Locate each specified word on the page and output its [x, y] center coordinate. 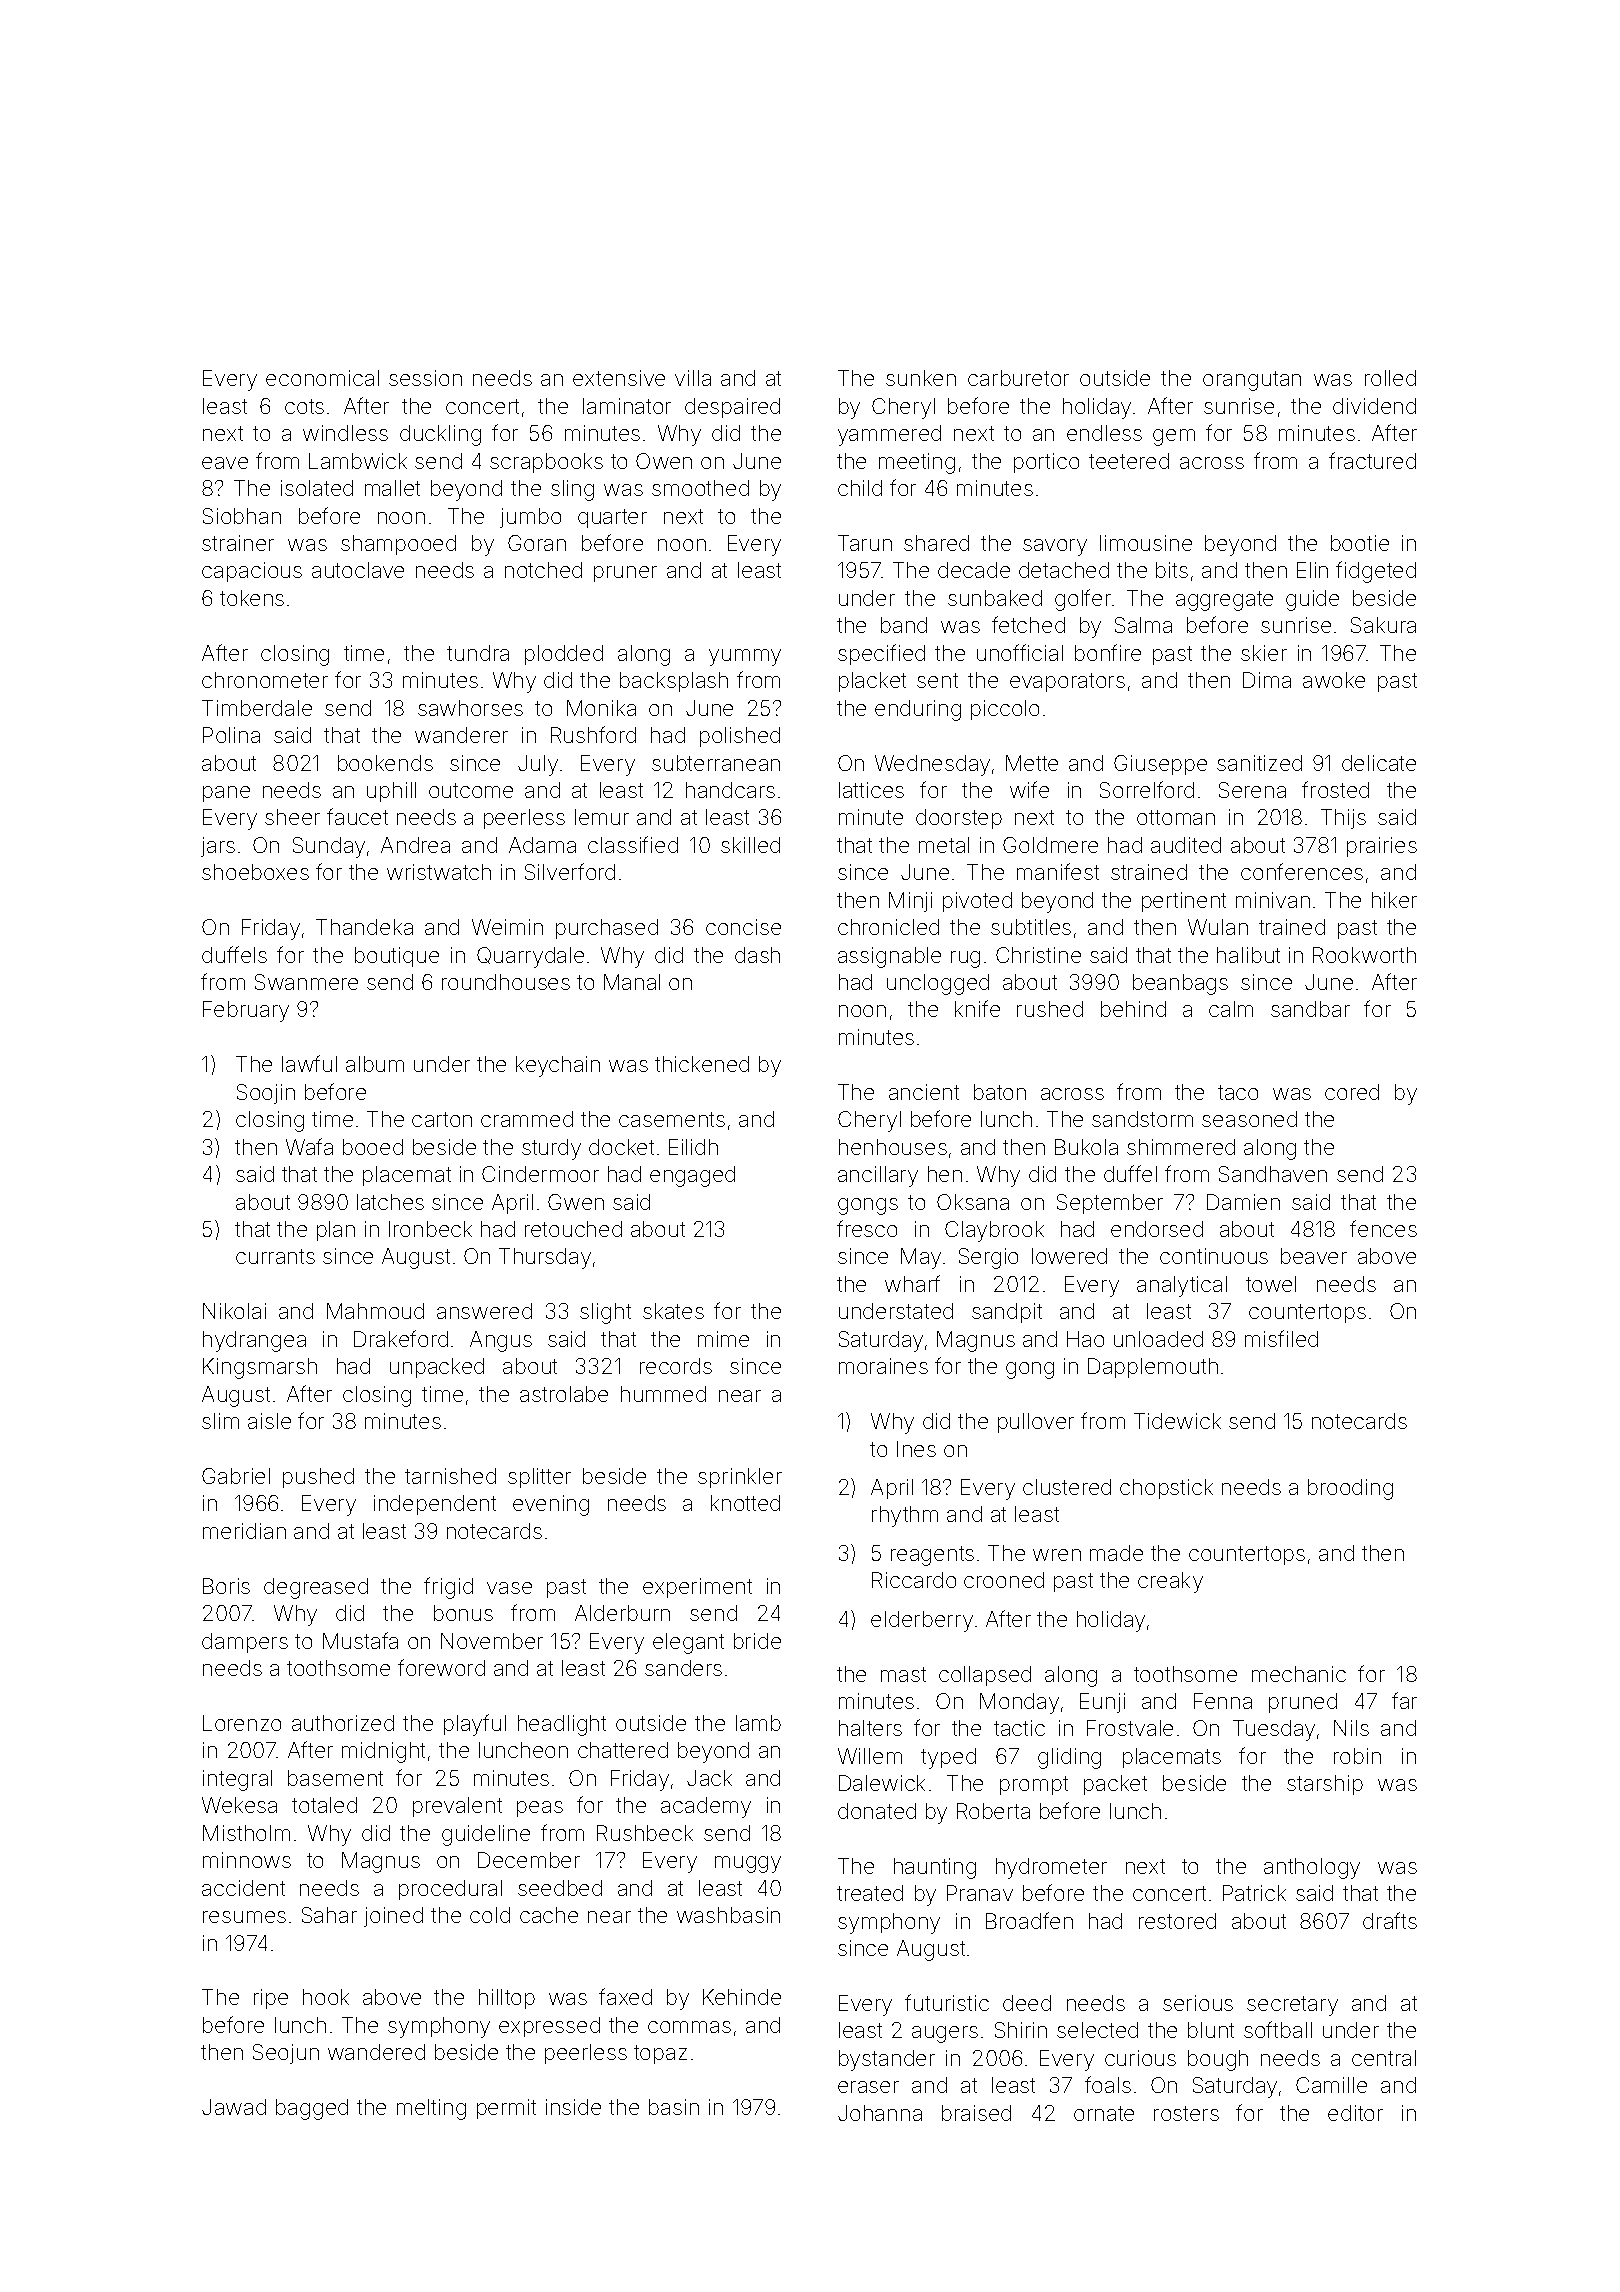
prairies [1382, 847]
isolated [317, 488]
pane [226, 794]
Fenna [1223, 1701]
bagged [312, 2109]
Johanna [880, 2113]
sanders [683, 1668]
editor [1355, 2113]
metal [944, 845]
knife [977, 1008]
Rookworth [1364, 955]
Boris [226, 1586]
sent [937, 680]
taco [1238, 1092]
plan [336, 1231]
